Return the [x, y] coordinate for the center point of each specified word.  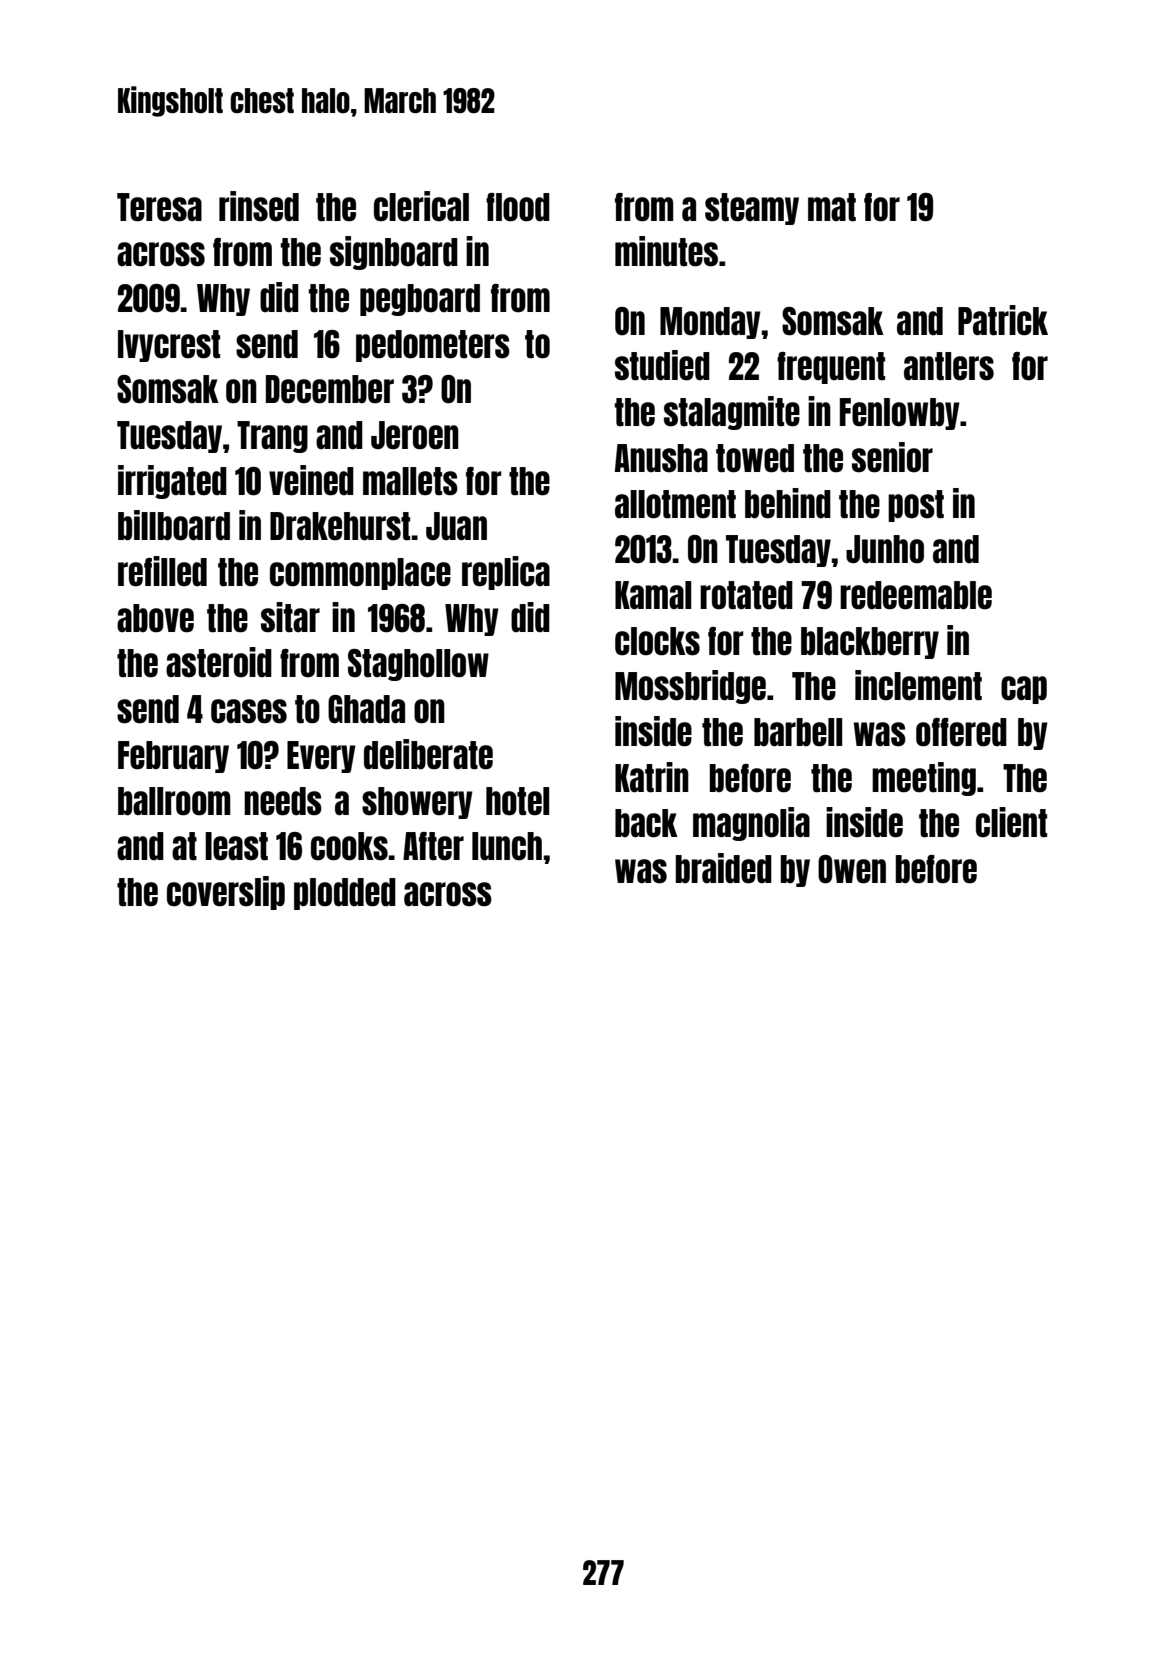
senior [892, 457]
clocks [657, 641]
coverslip [226, 893]
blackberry [870, 643]
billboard [174, 525]
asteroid [219, 662]
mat [832, 207]
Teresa [159, 207]
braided [724, 868]
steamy [752, 209]
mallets [410, 481]
